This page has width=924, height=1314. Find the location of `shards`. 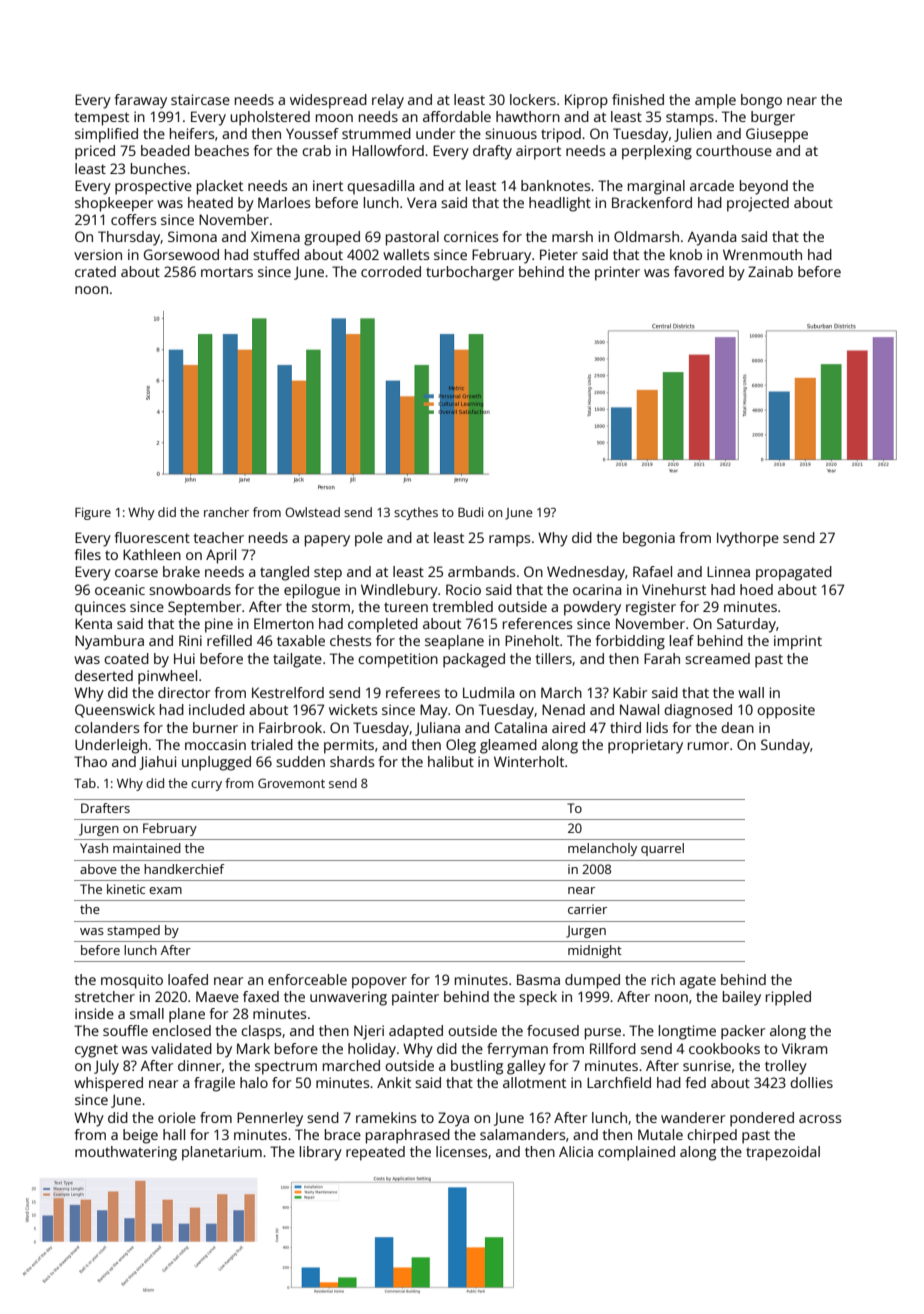

shards is located at coordinates (352, 761).
